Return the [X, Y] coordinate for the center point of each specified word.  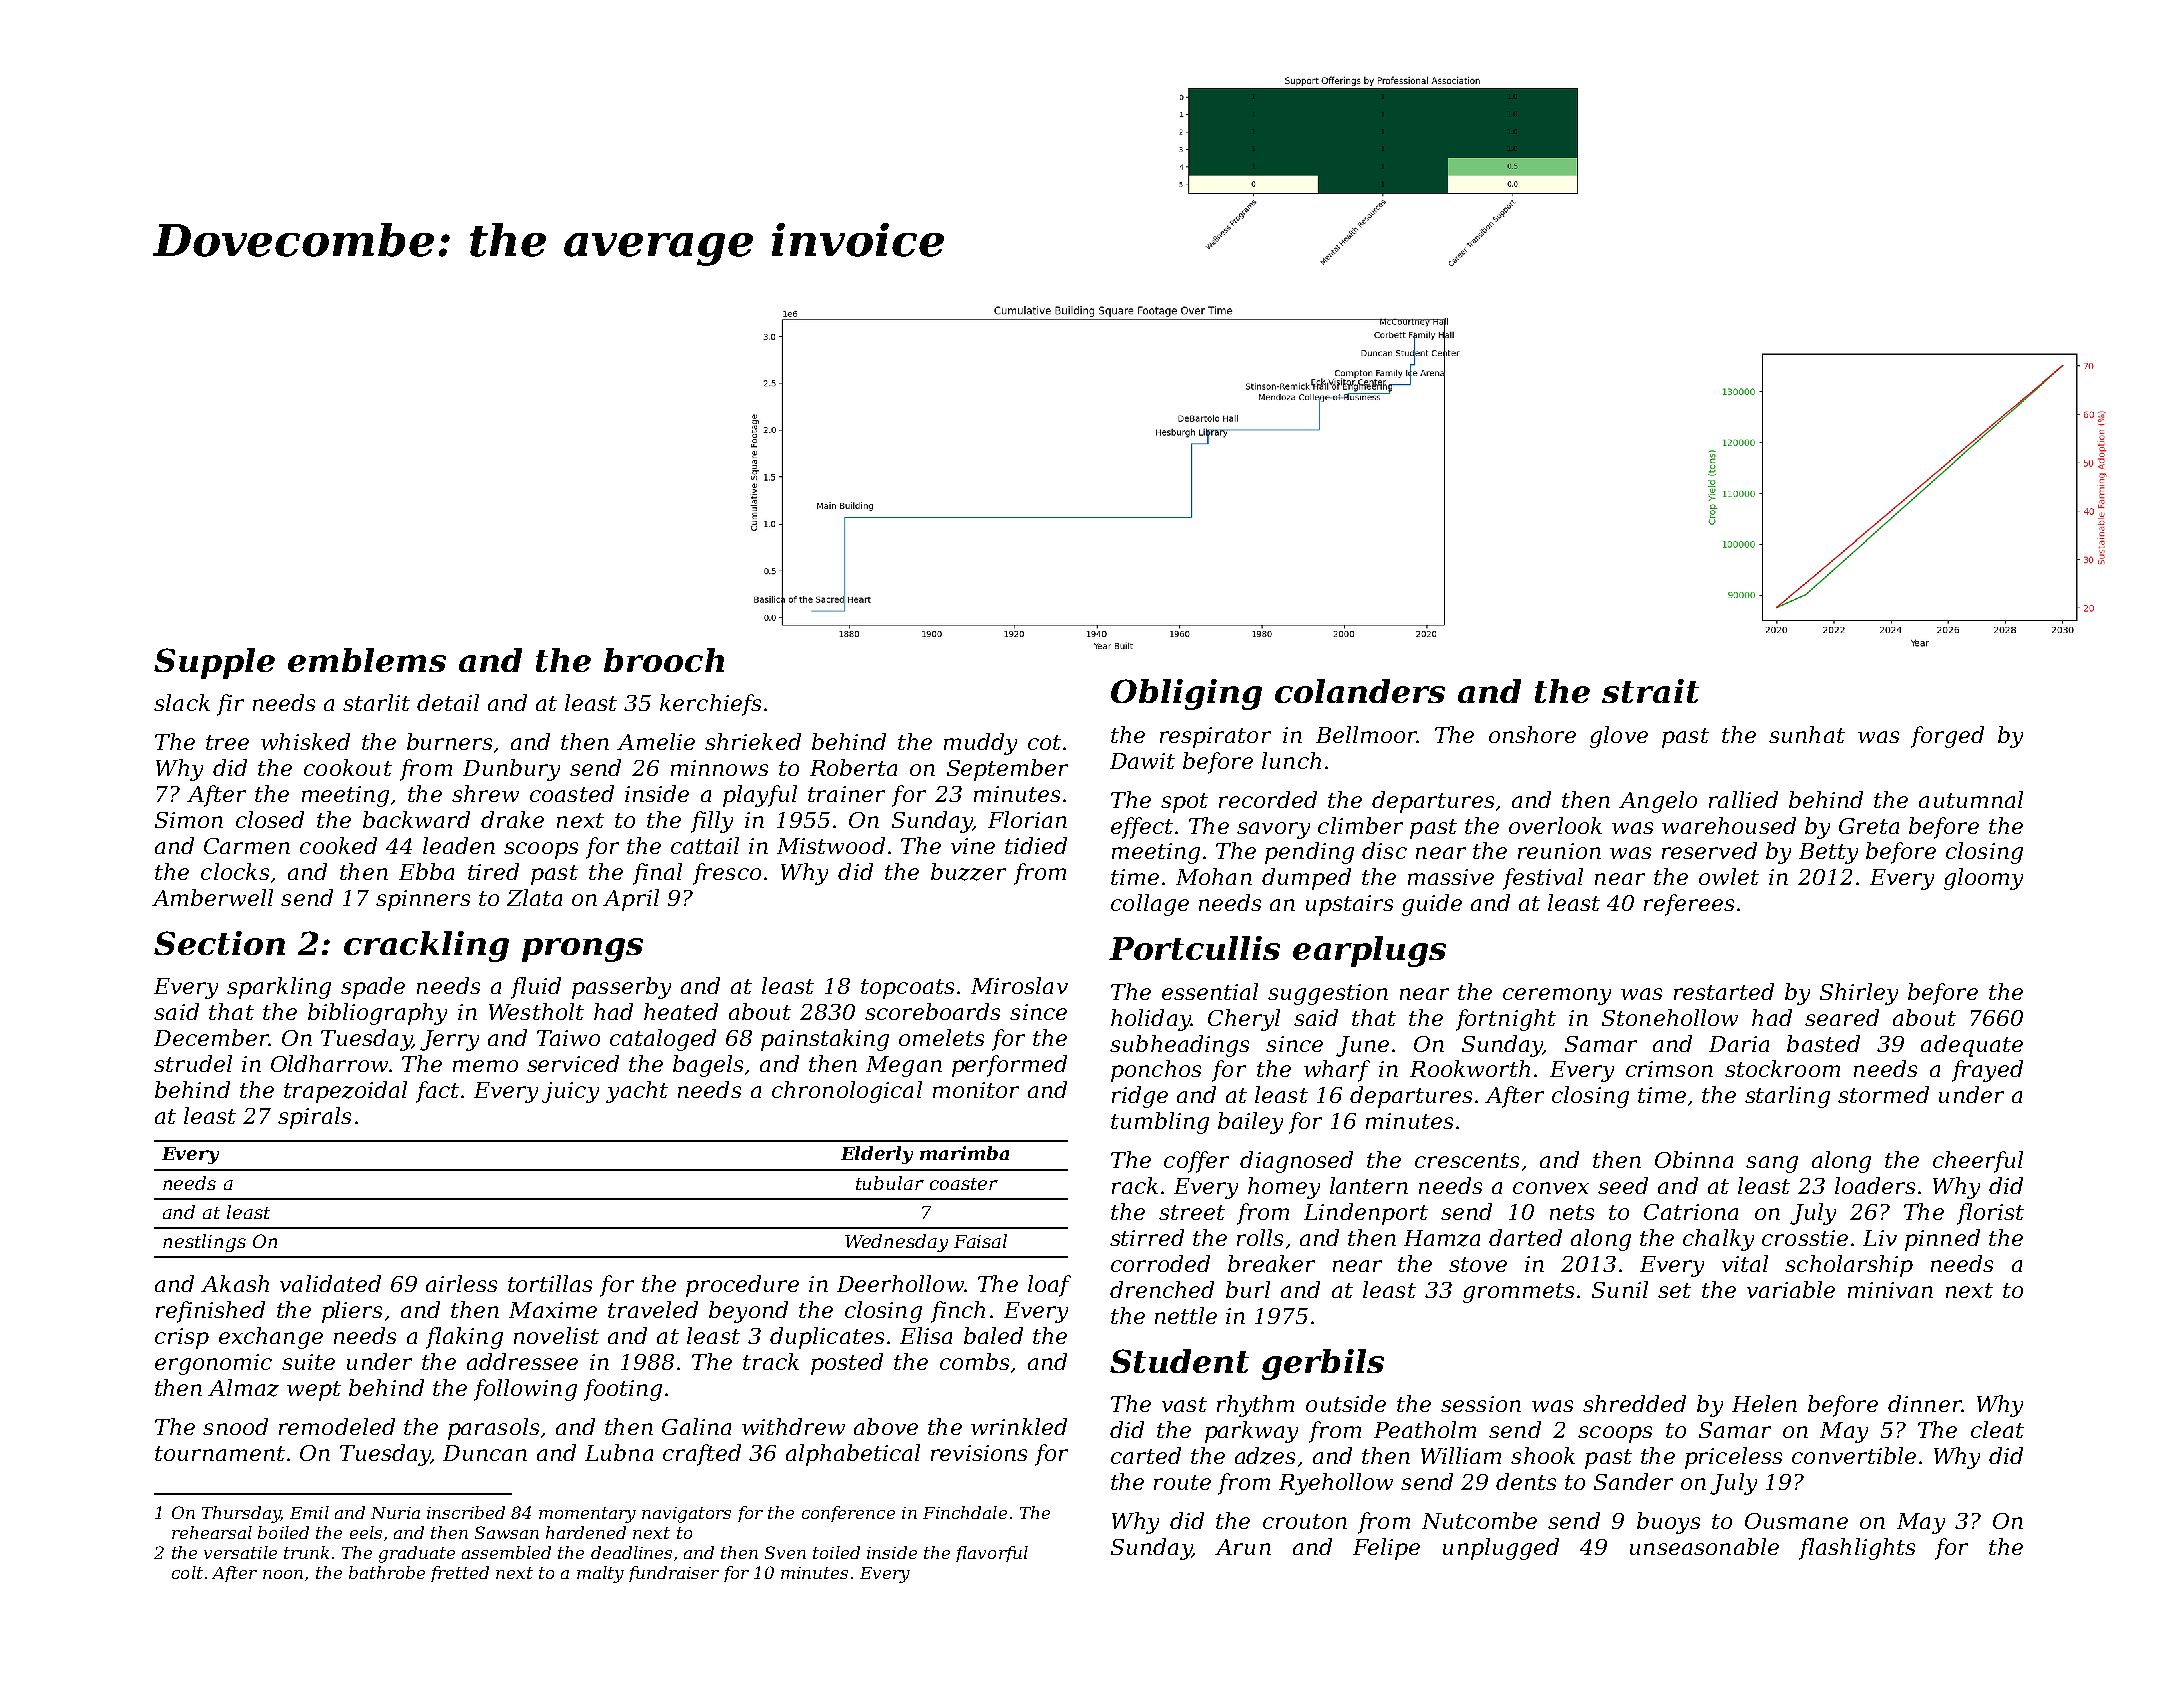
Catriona [1691, 1212]
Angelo [1658, 802]
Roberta [853, 767]
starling [1787, 1097]
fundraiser [674, 1574]
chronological [847, 1092]
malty [600, 1574]
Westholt [536, 1011]
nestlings [204, 1243]
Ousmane [1796, 1521]
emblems [367, 660]
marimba [964, 1153]
